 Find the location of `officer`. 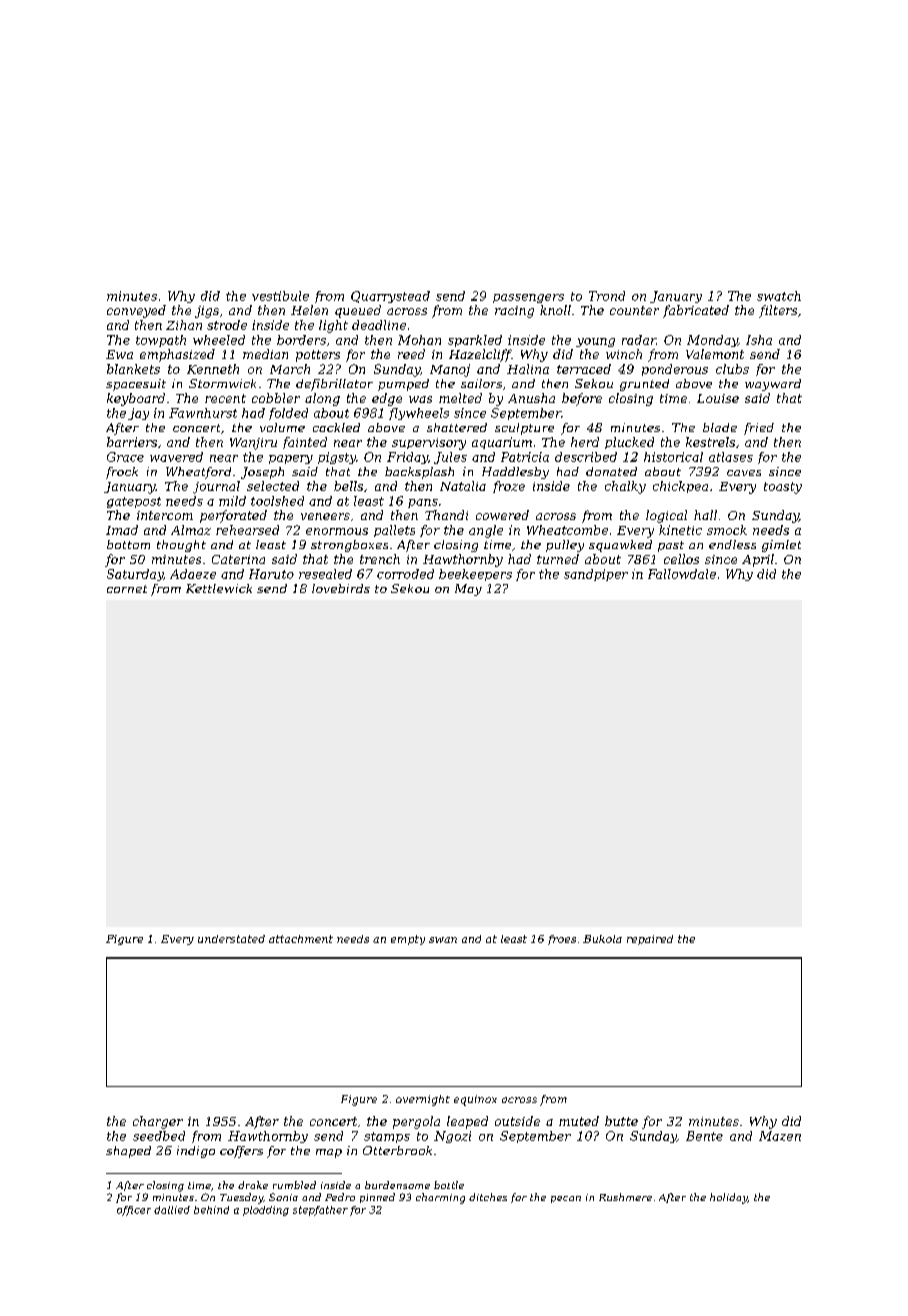

officer is located at coordinates (134, 1211).
